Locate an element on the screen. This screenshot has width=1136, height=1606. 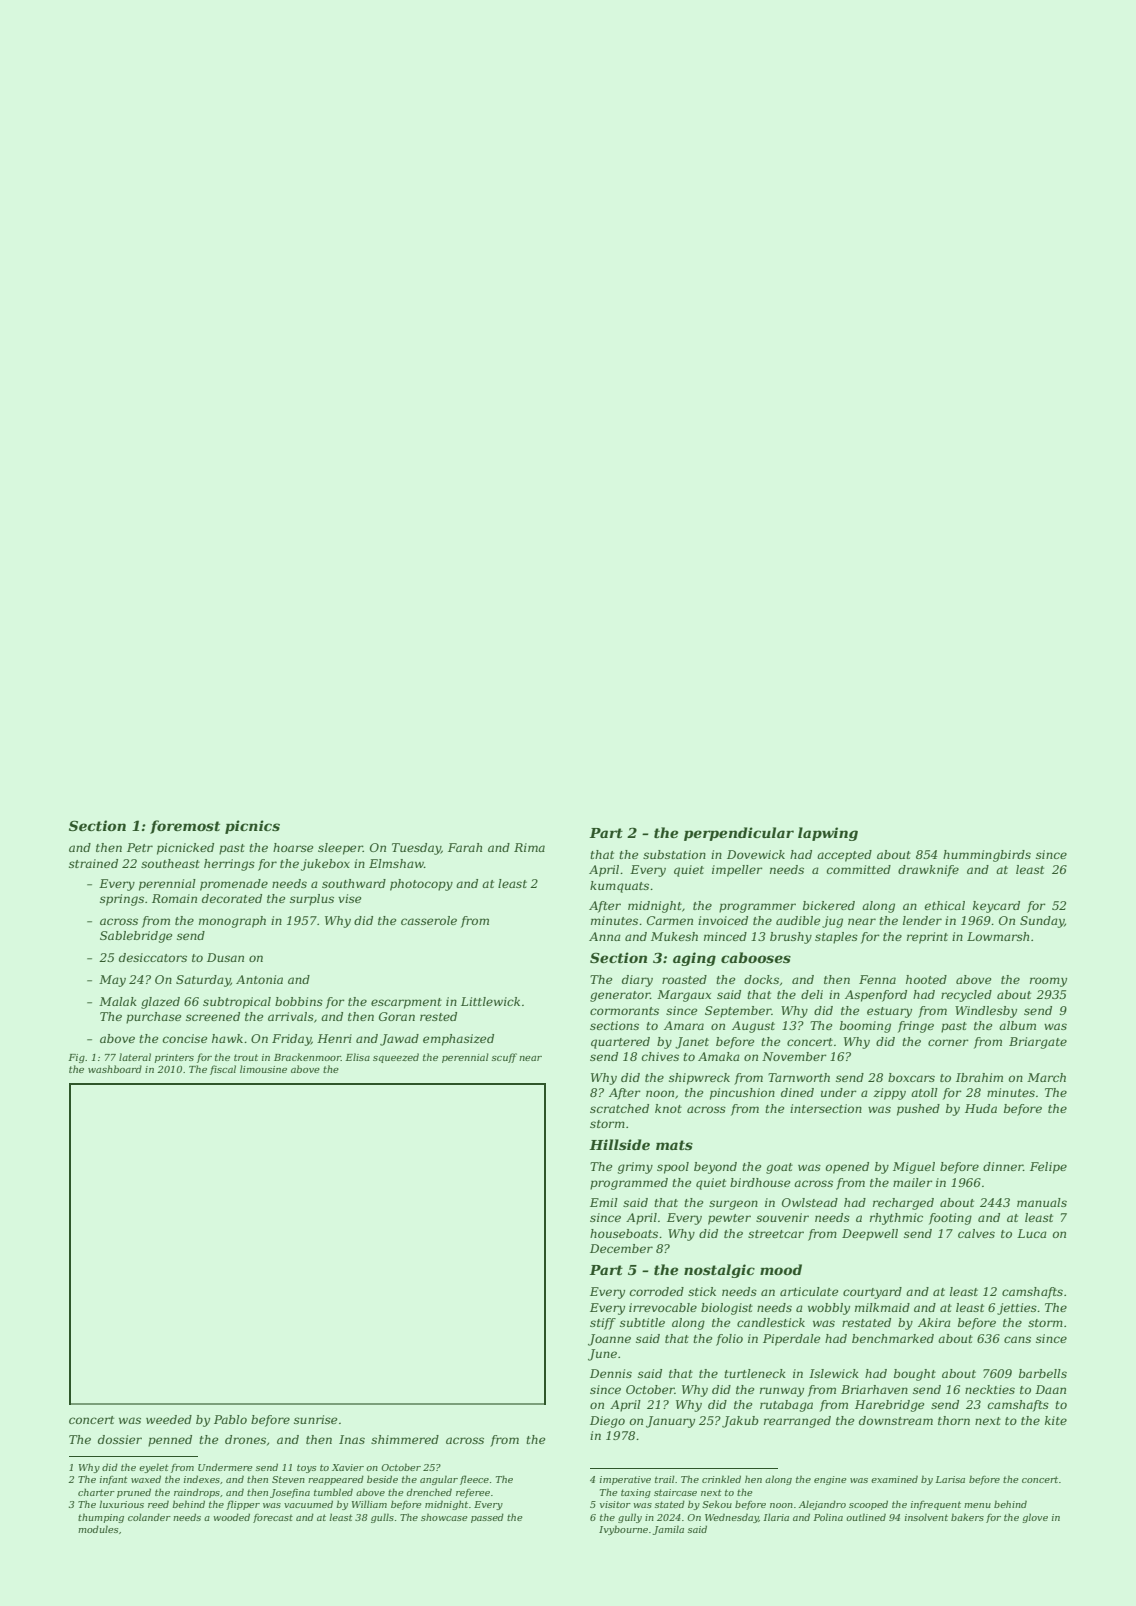
quartered is located at coordinates (620, 1043).
